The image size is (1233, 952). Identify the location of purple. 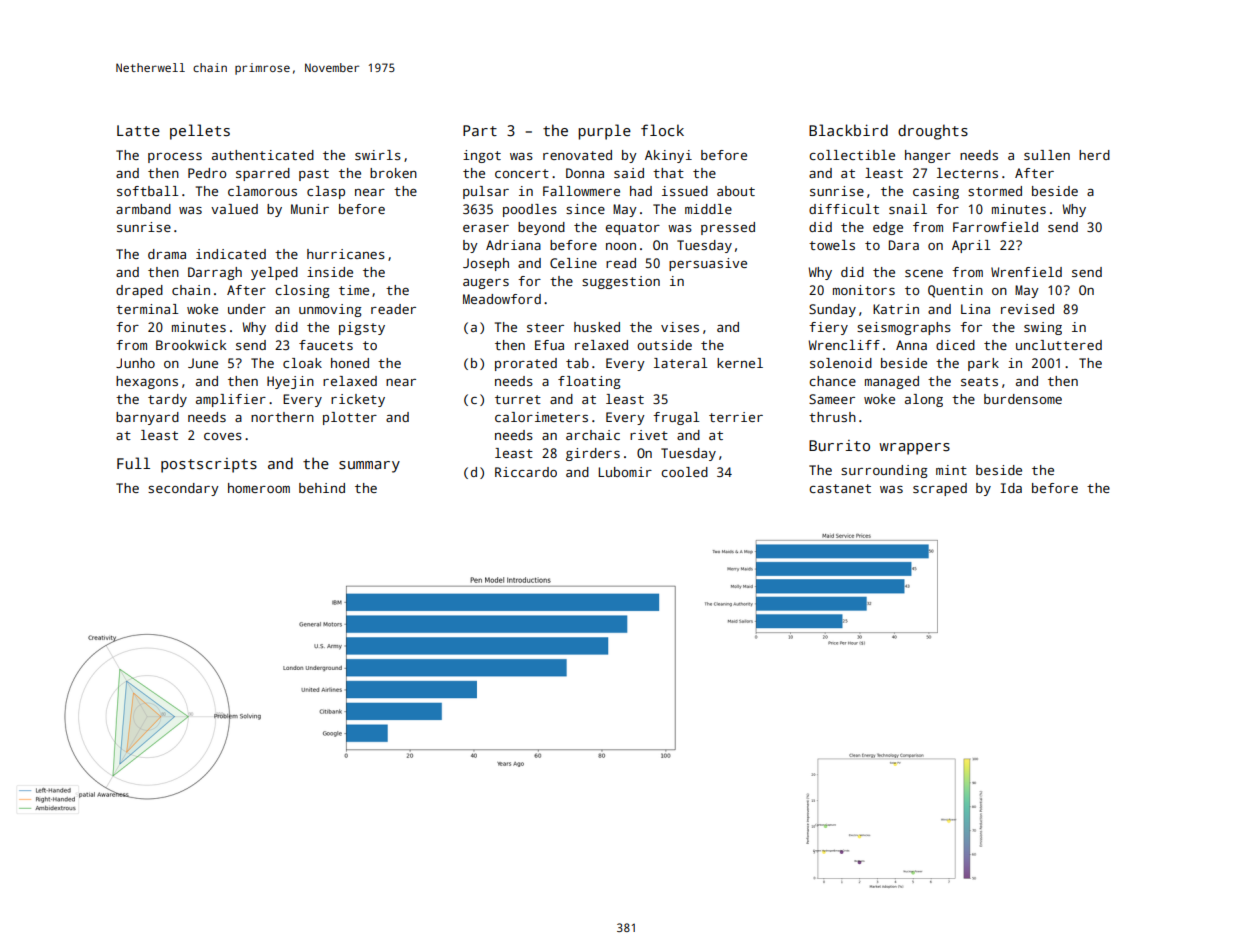
(604, 132).
